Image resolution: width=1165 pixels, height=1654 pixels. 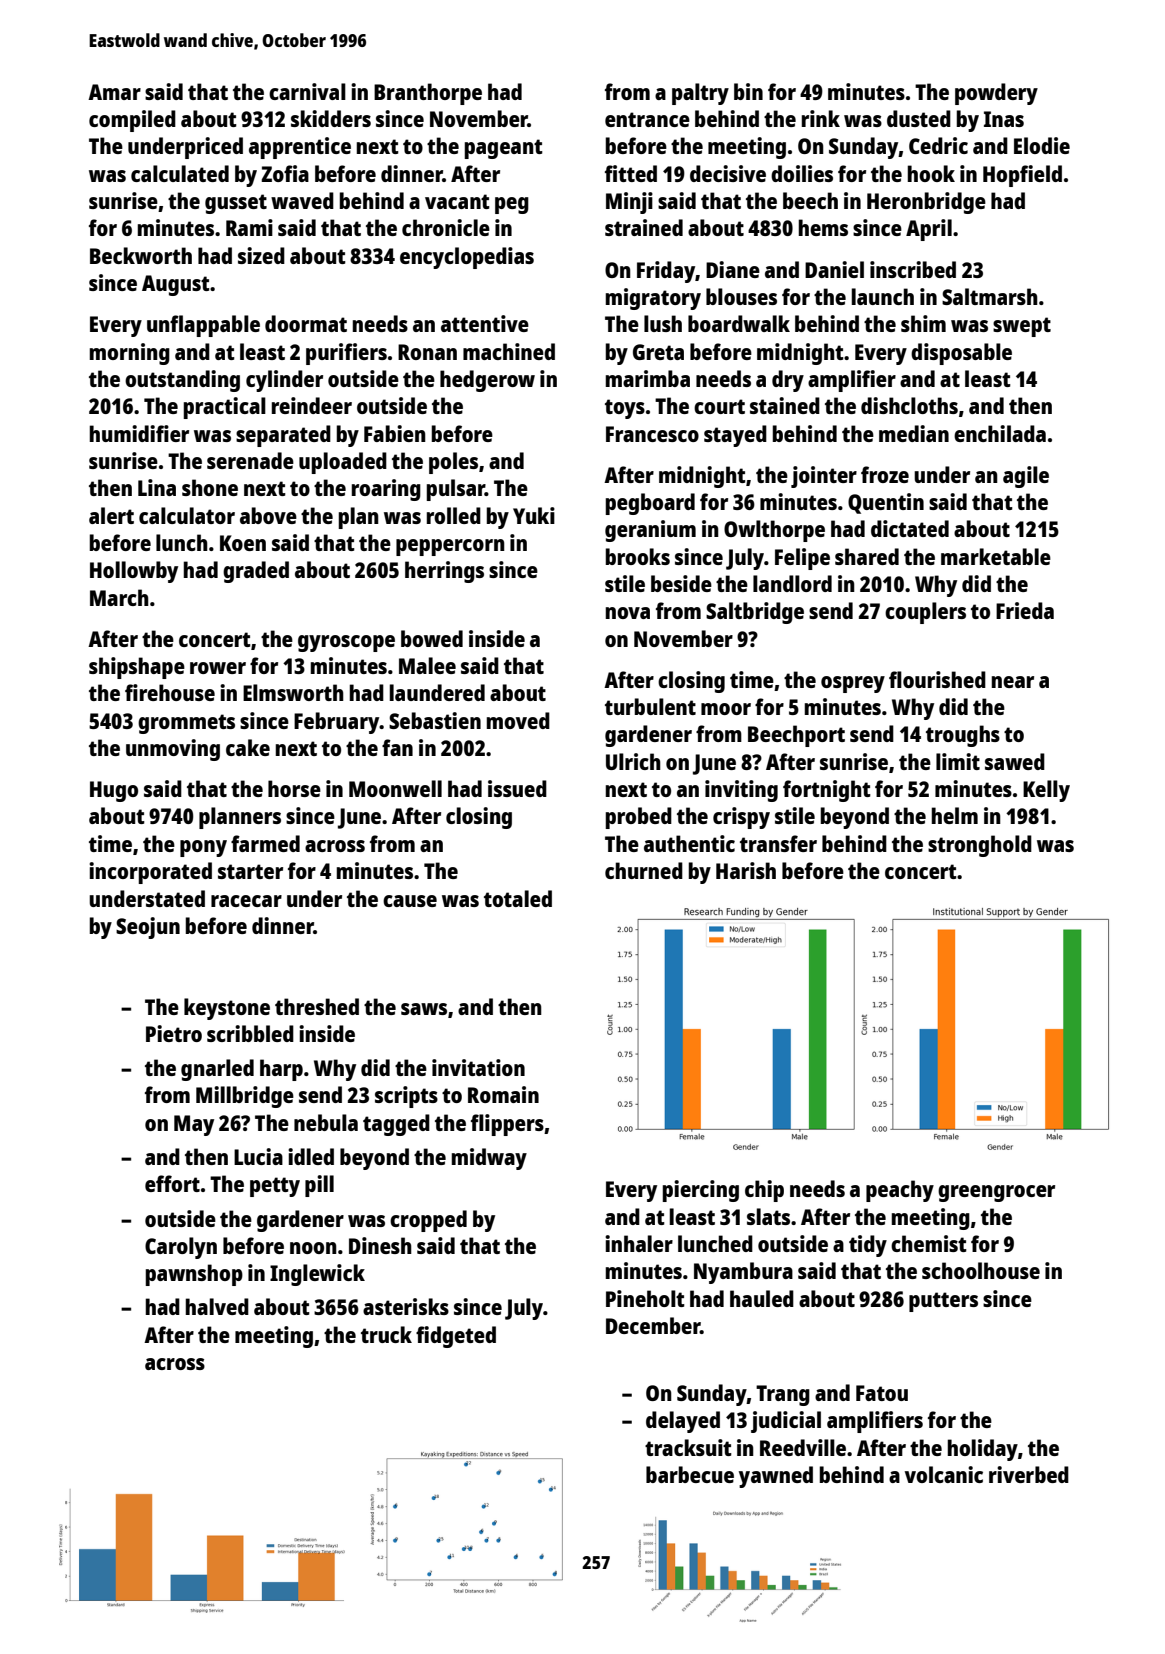 I want to click on halved, so click(x=217, y=1306).
